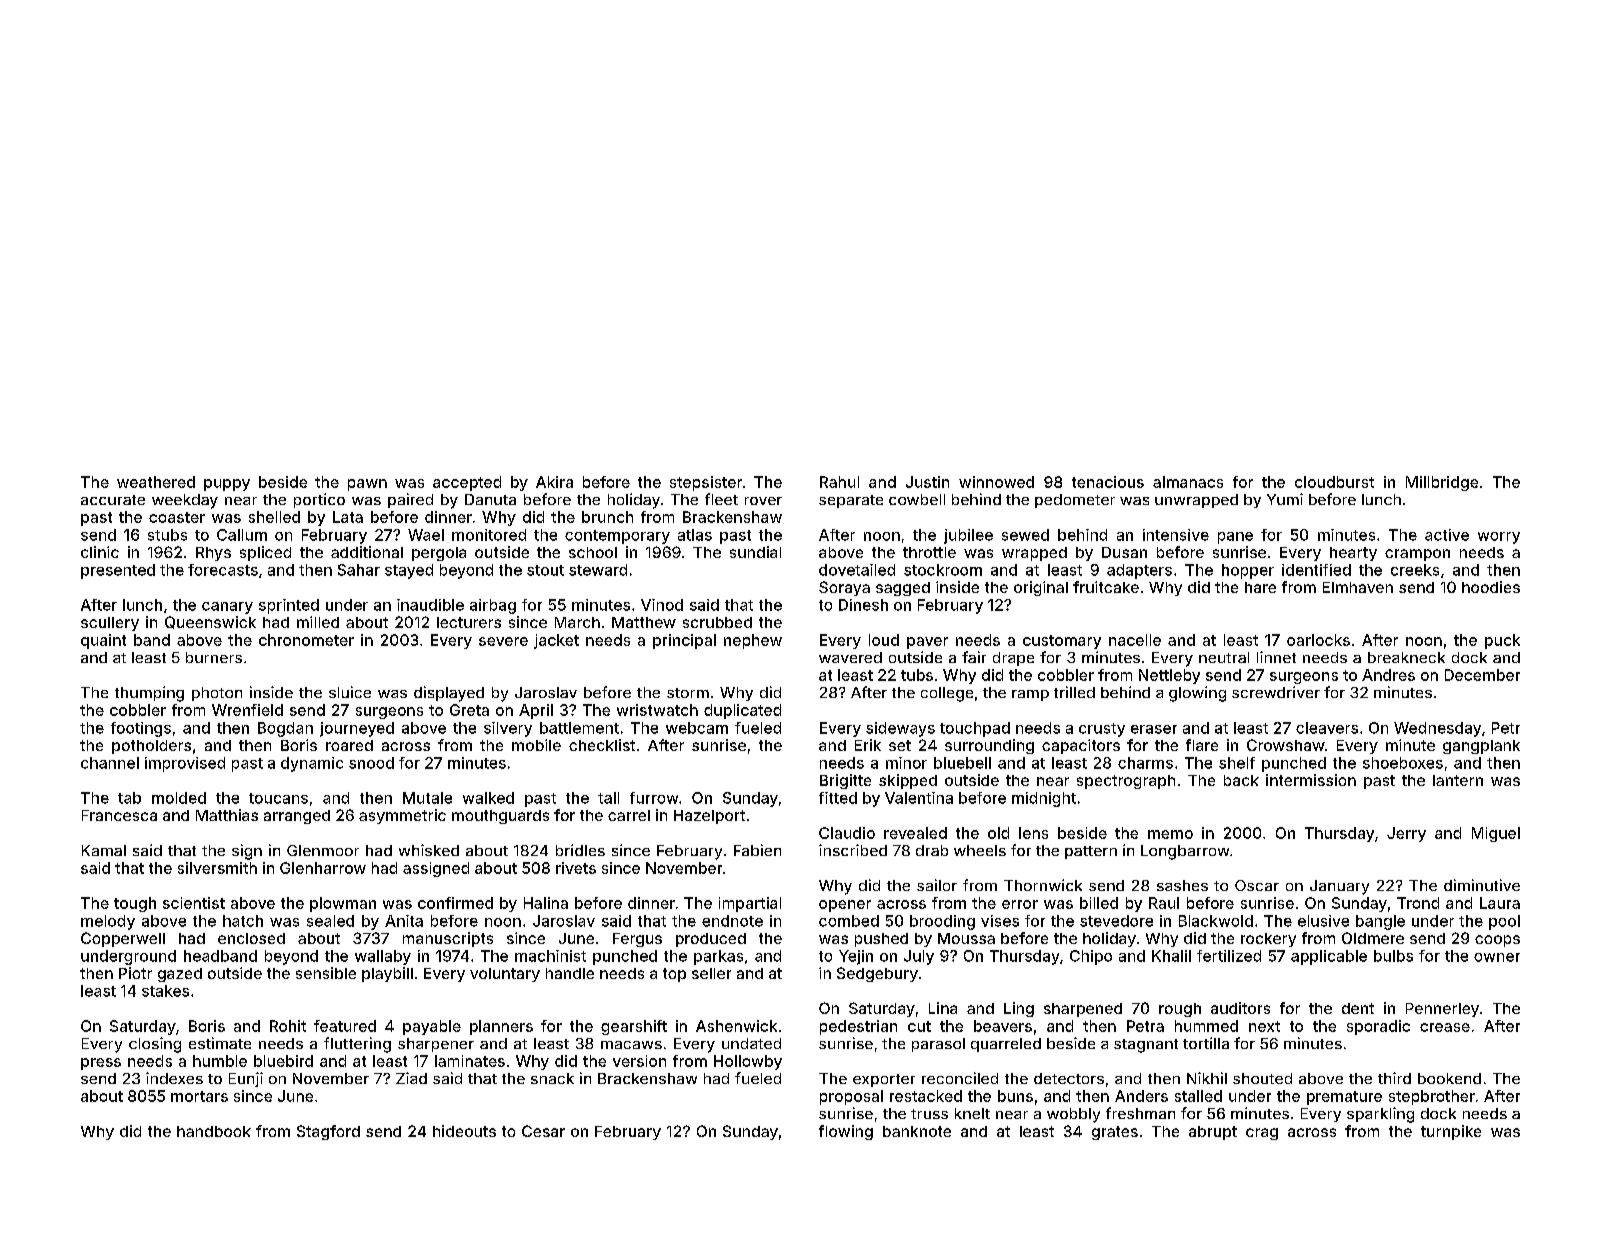 The width and height of the screenshot is (1601, 1237). I want to click on silversmith, so click(217, 868).
